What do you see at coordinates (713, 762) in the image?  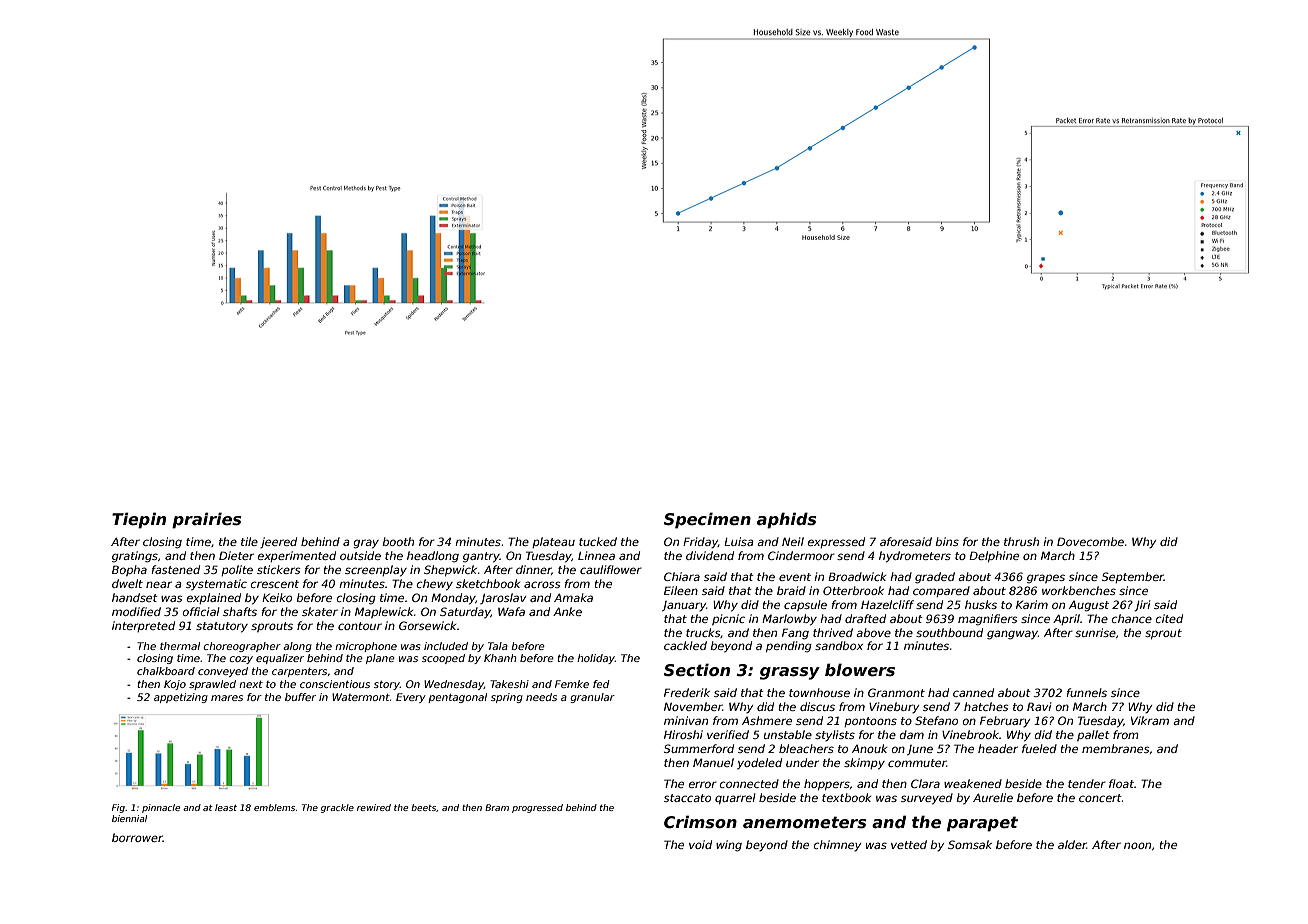 I see `Manuel` at bounding box center [713, 762].
